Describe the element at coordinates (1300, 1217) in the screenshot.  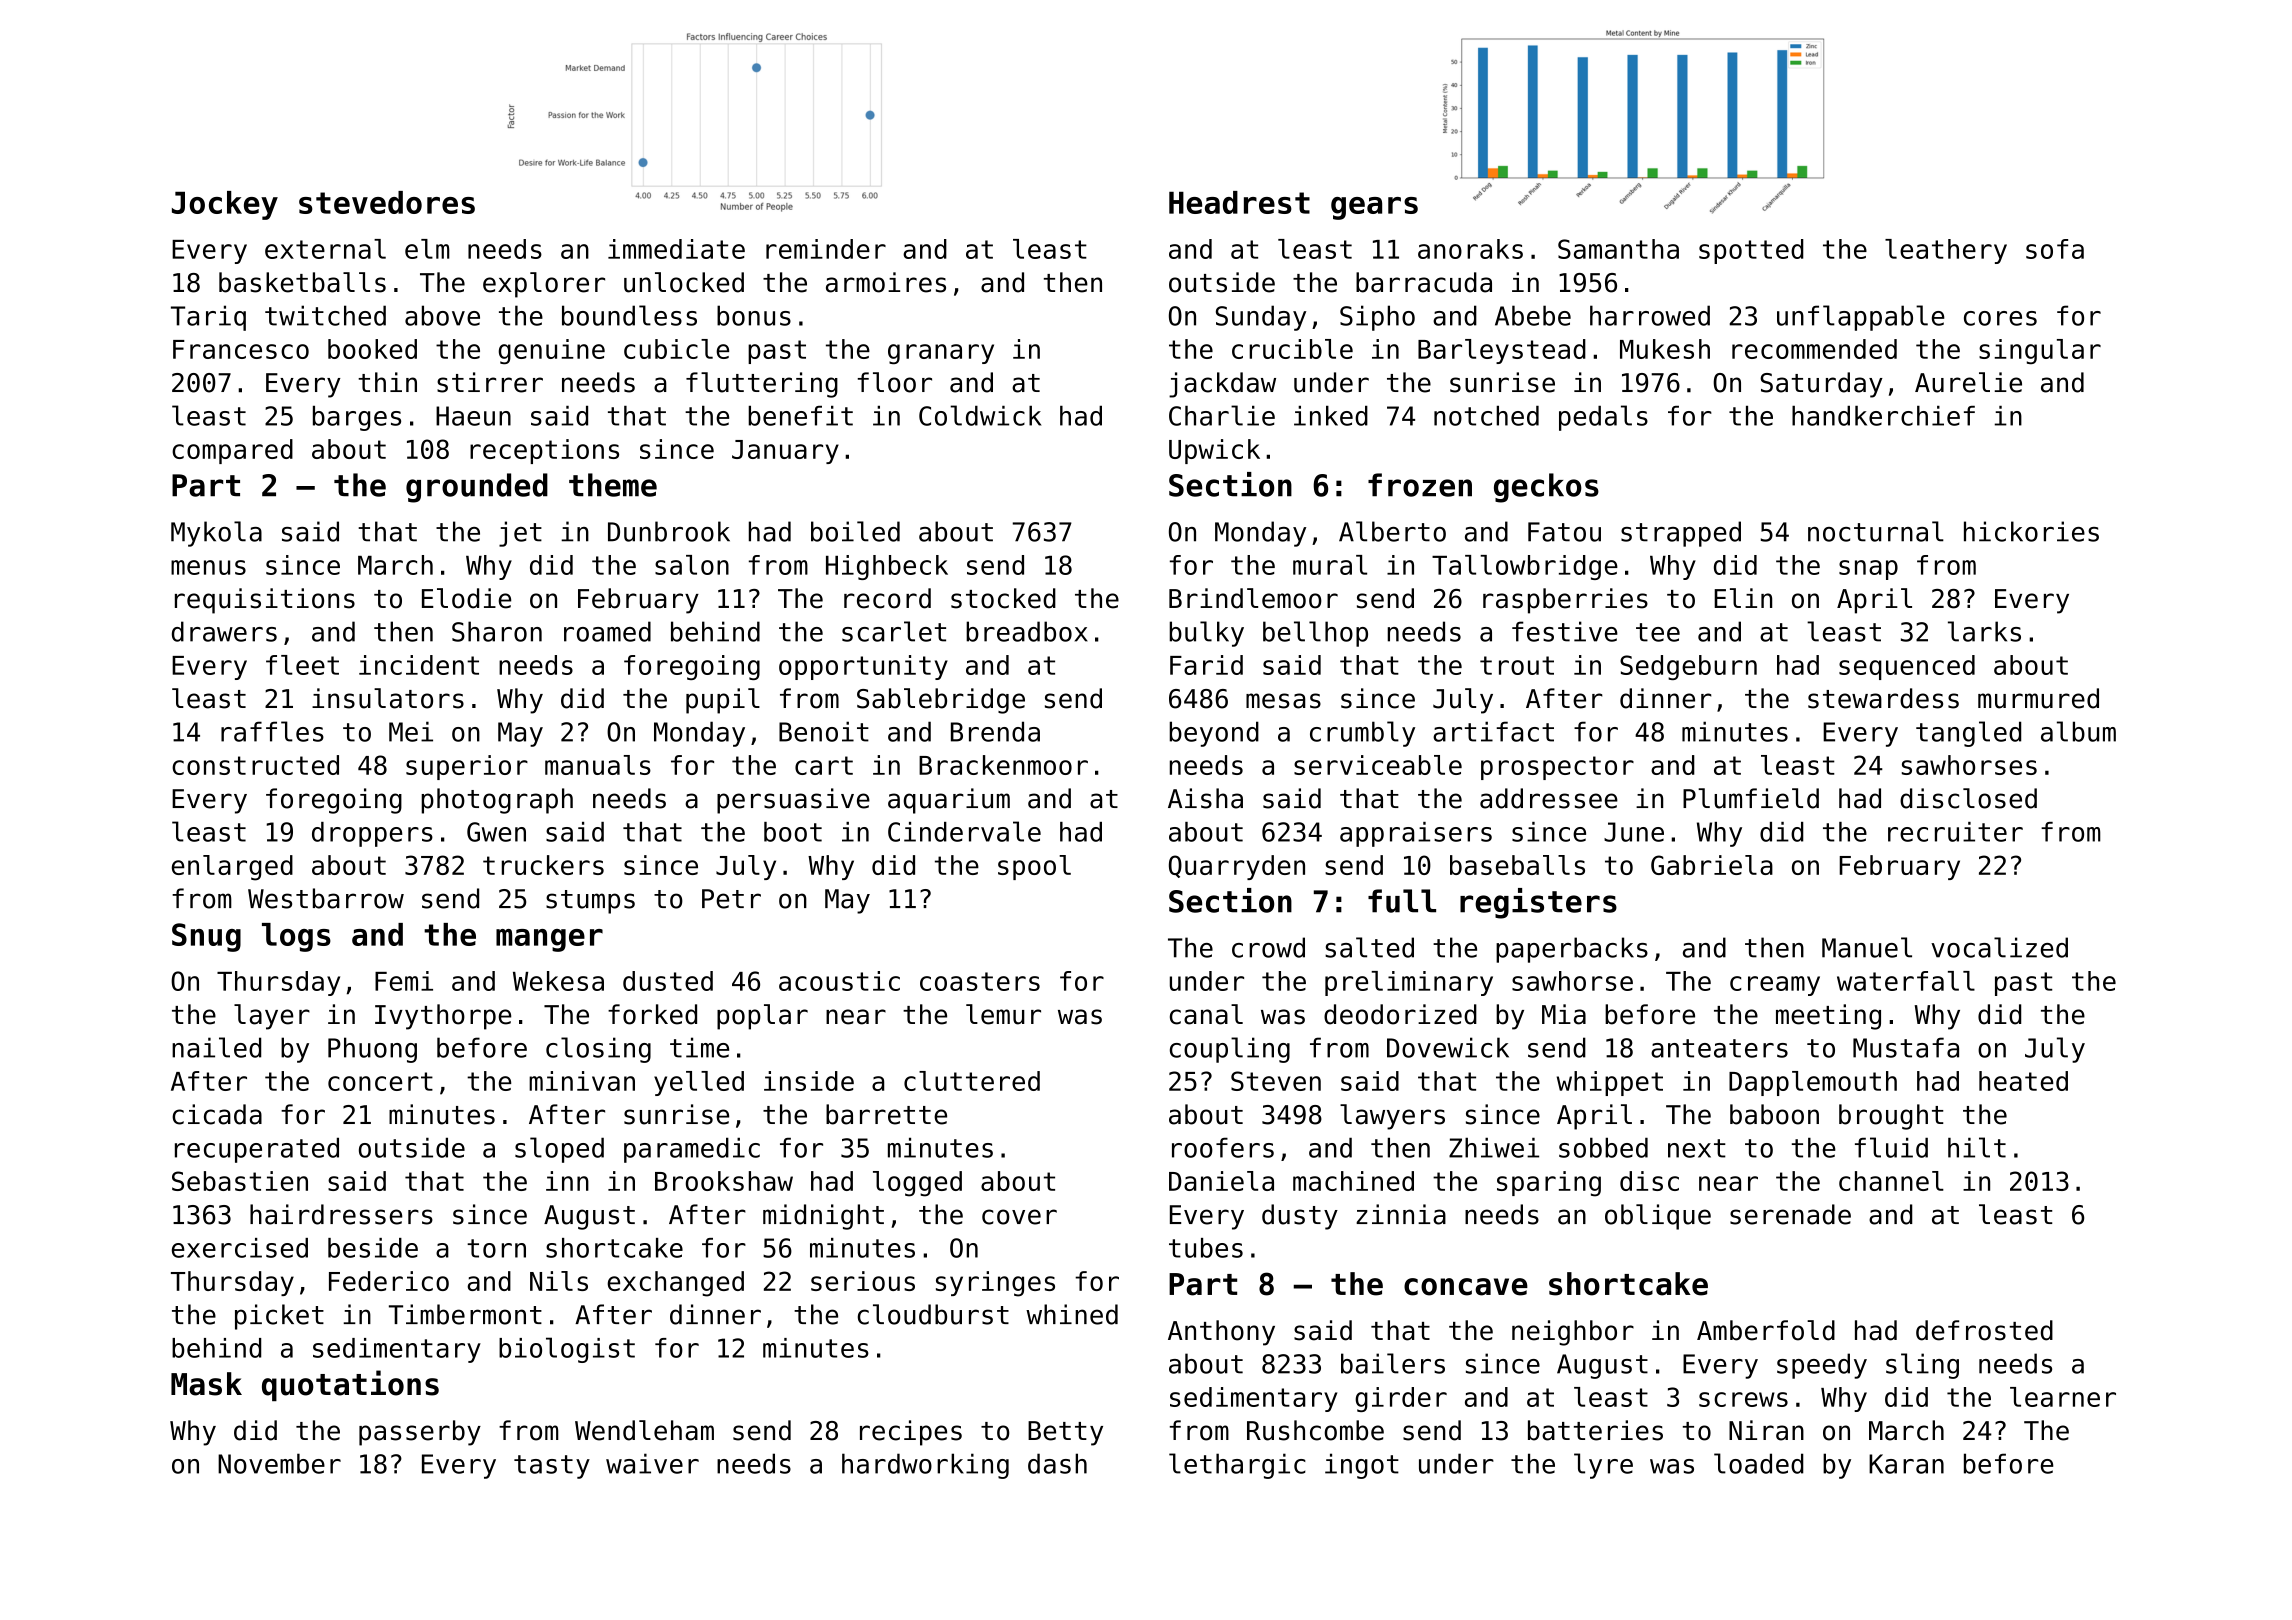
I see `dusty` at that location.
